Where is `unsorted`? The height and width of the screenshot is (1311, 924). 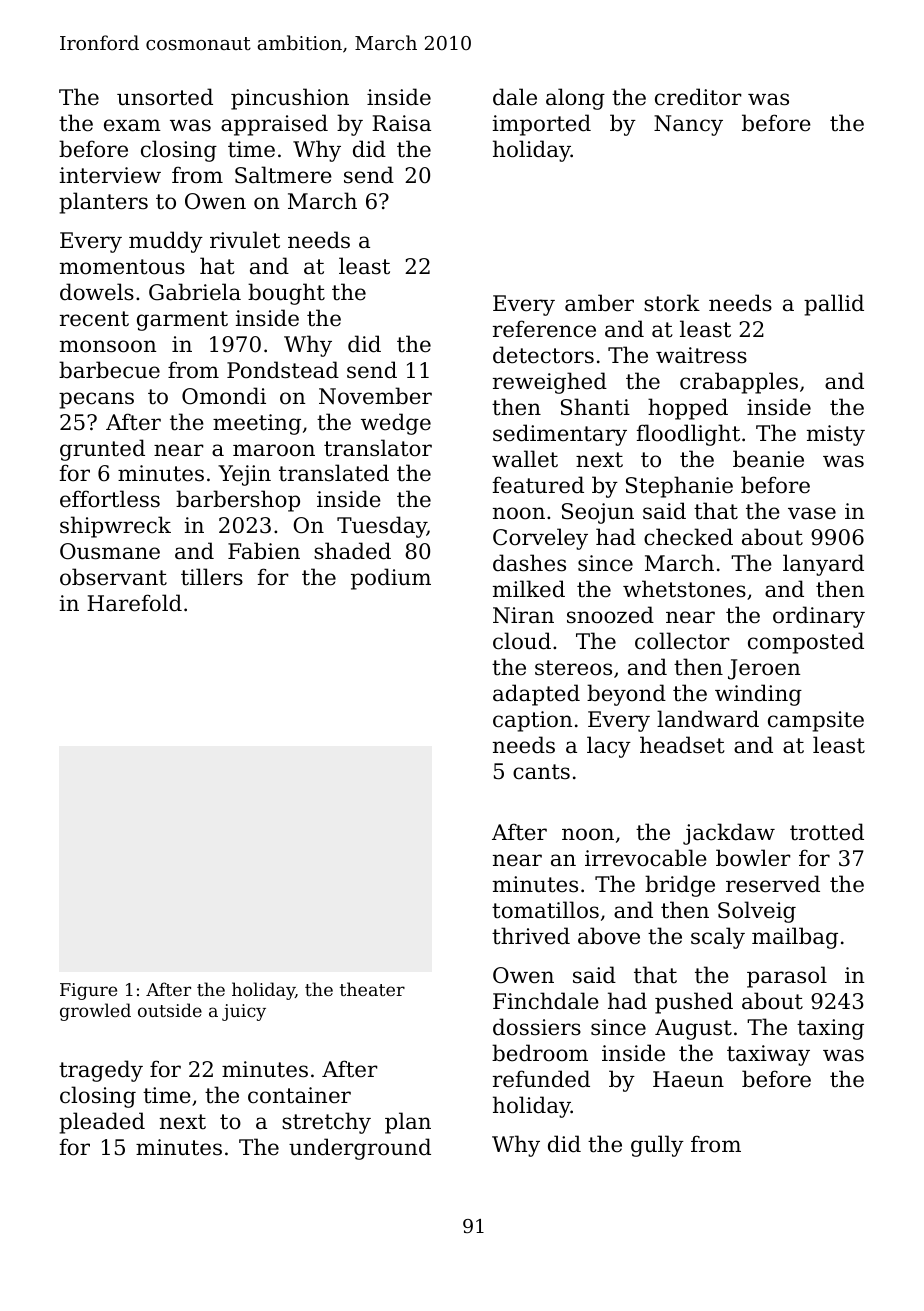
unsorted is located at coordinates (165, 97).
